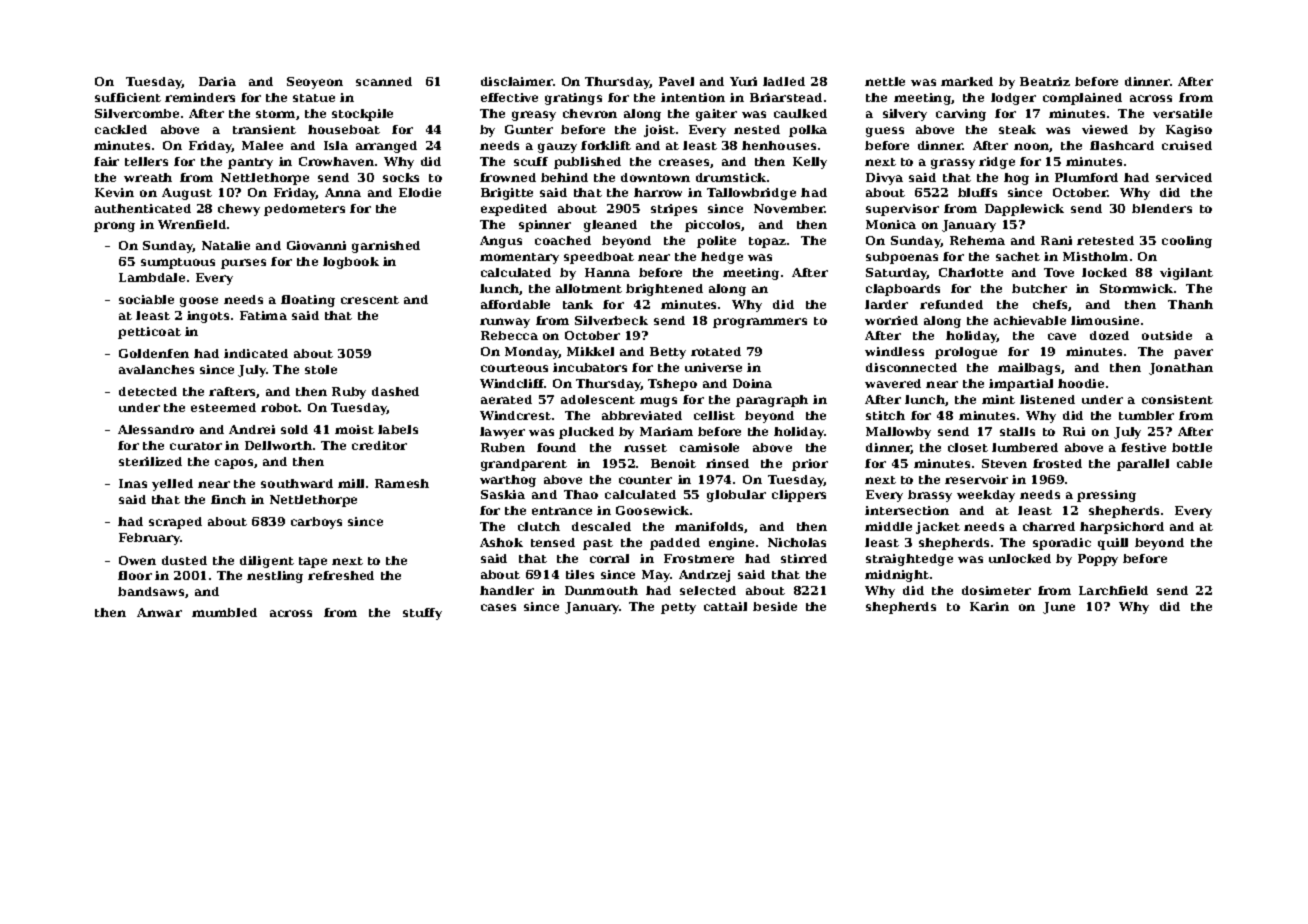 Image resolution: width=1308 pixels, height=924 pixels. I want to click on Anwar, so click(159, 612).
